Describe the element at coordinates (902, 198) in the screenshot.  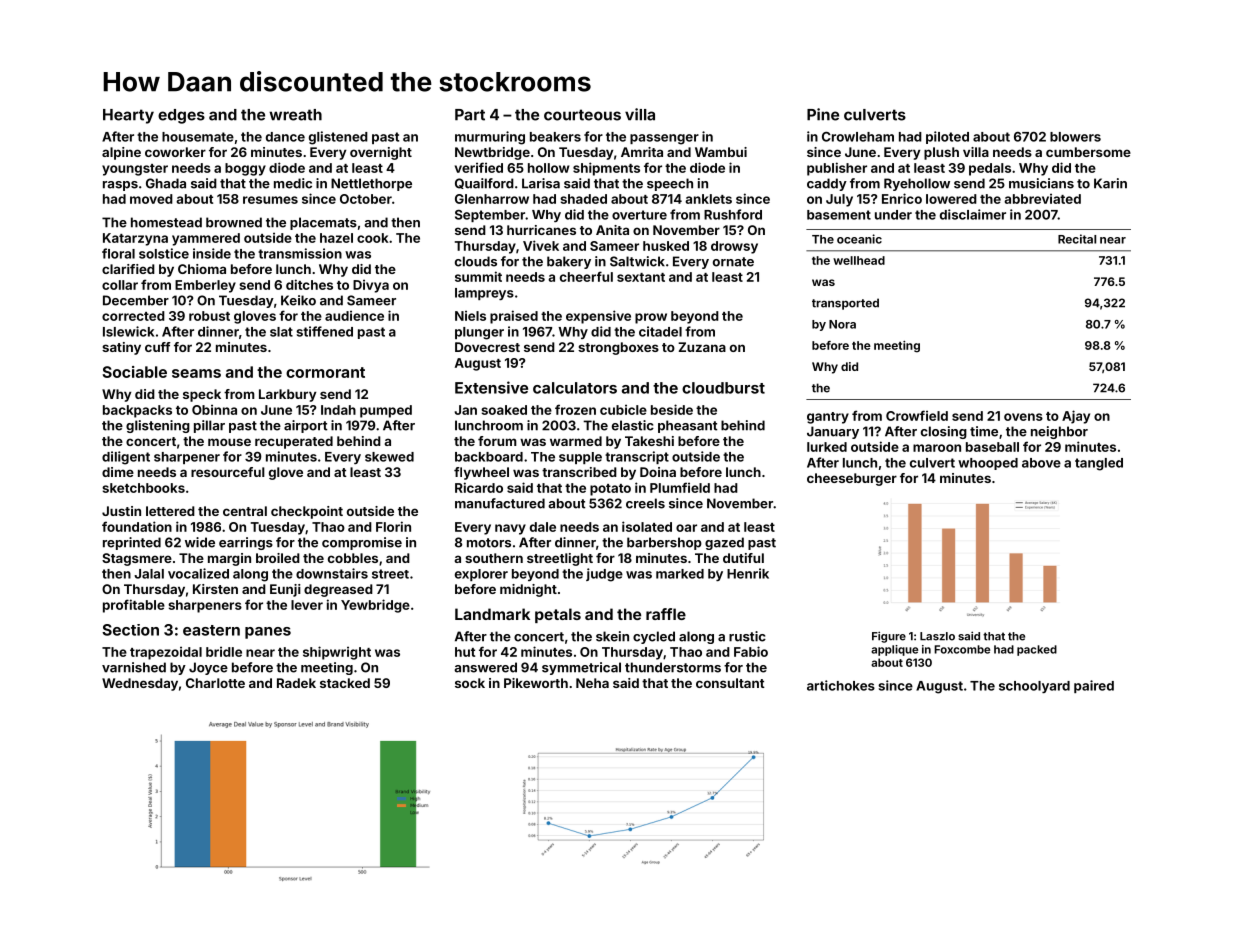
I see `Enrico` at that location.
